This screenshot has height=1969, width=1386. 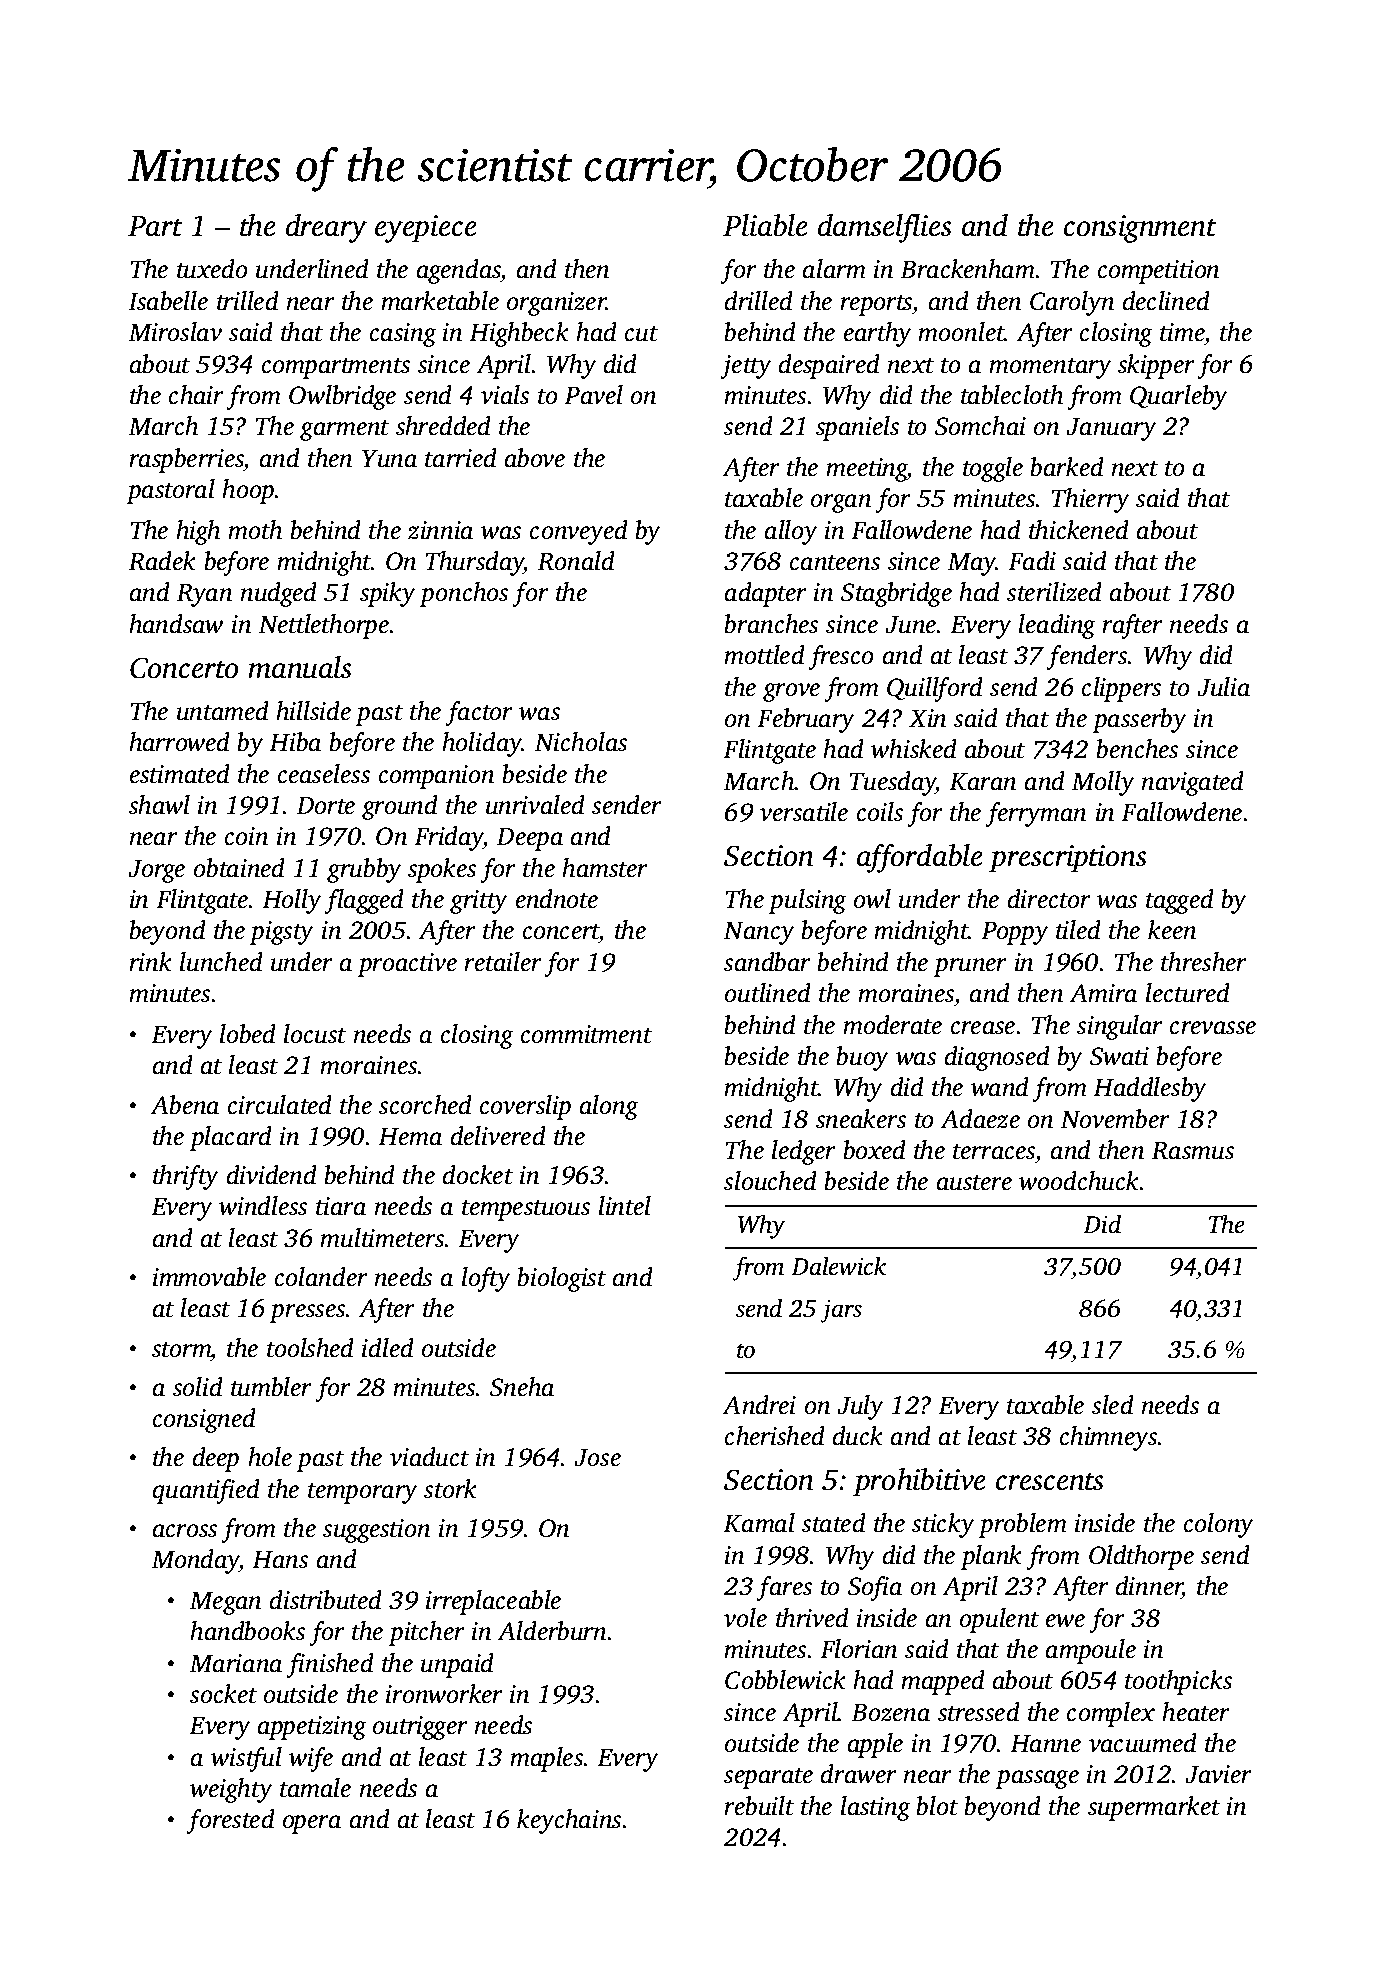 I want to click on Dorte, so click(x=325, y=806).
